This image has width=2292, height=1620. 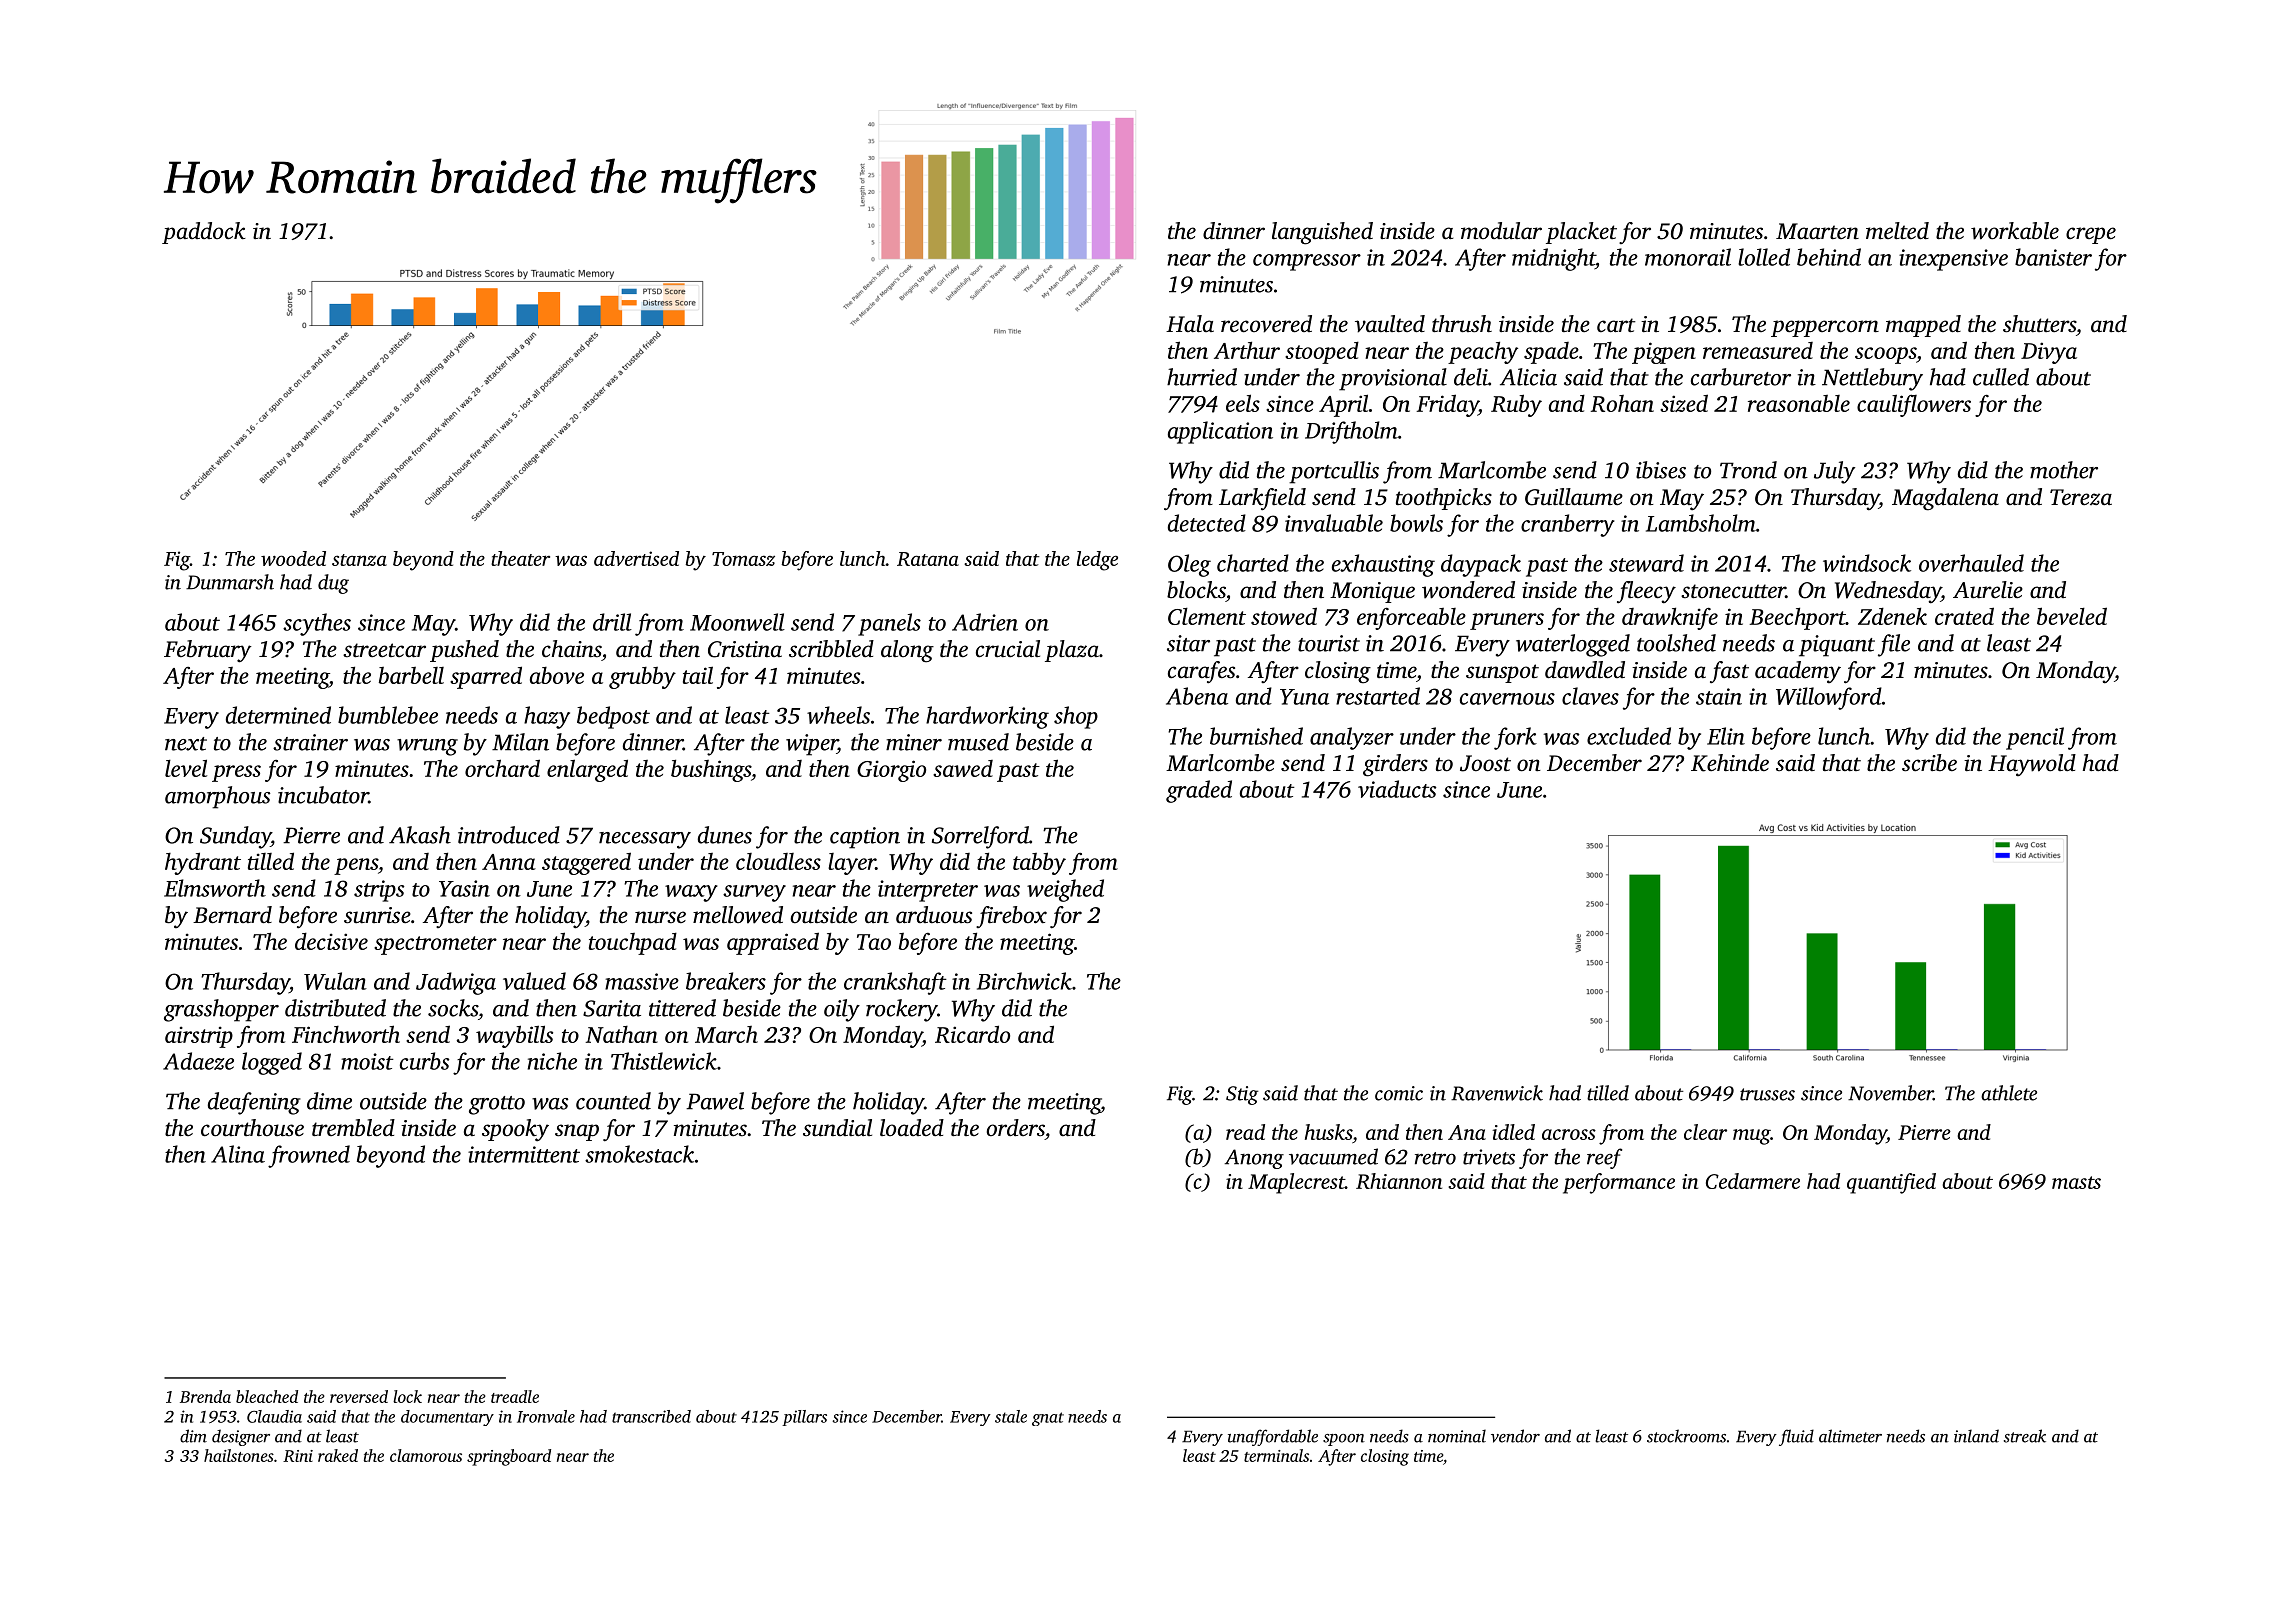 What do you see at coordinates (1207, 523) in the image?
I see `detected` at bounding box center [1207, 523].
